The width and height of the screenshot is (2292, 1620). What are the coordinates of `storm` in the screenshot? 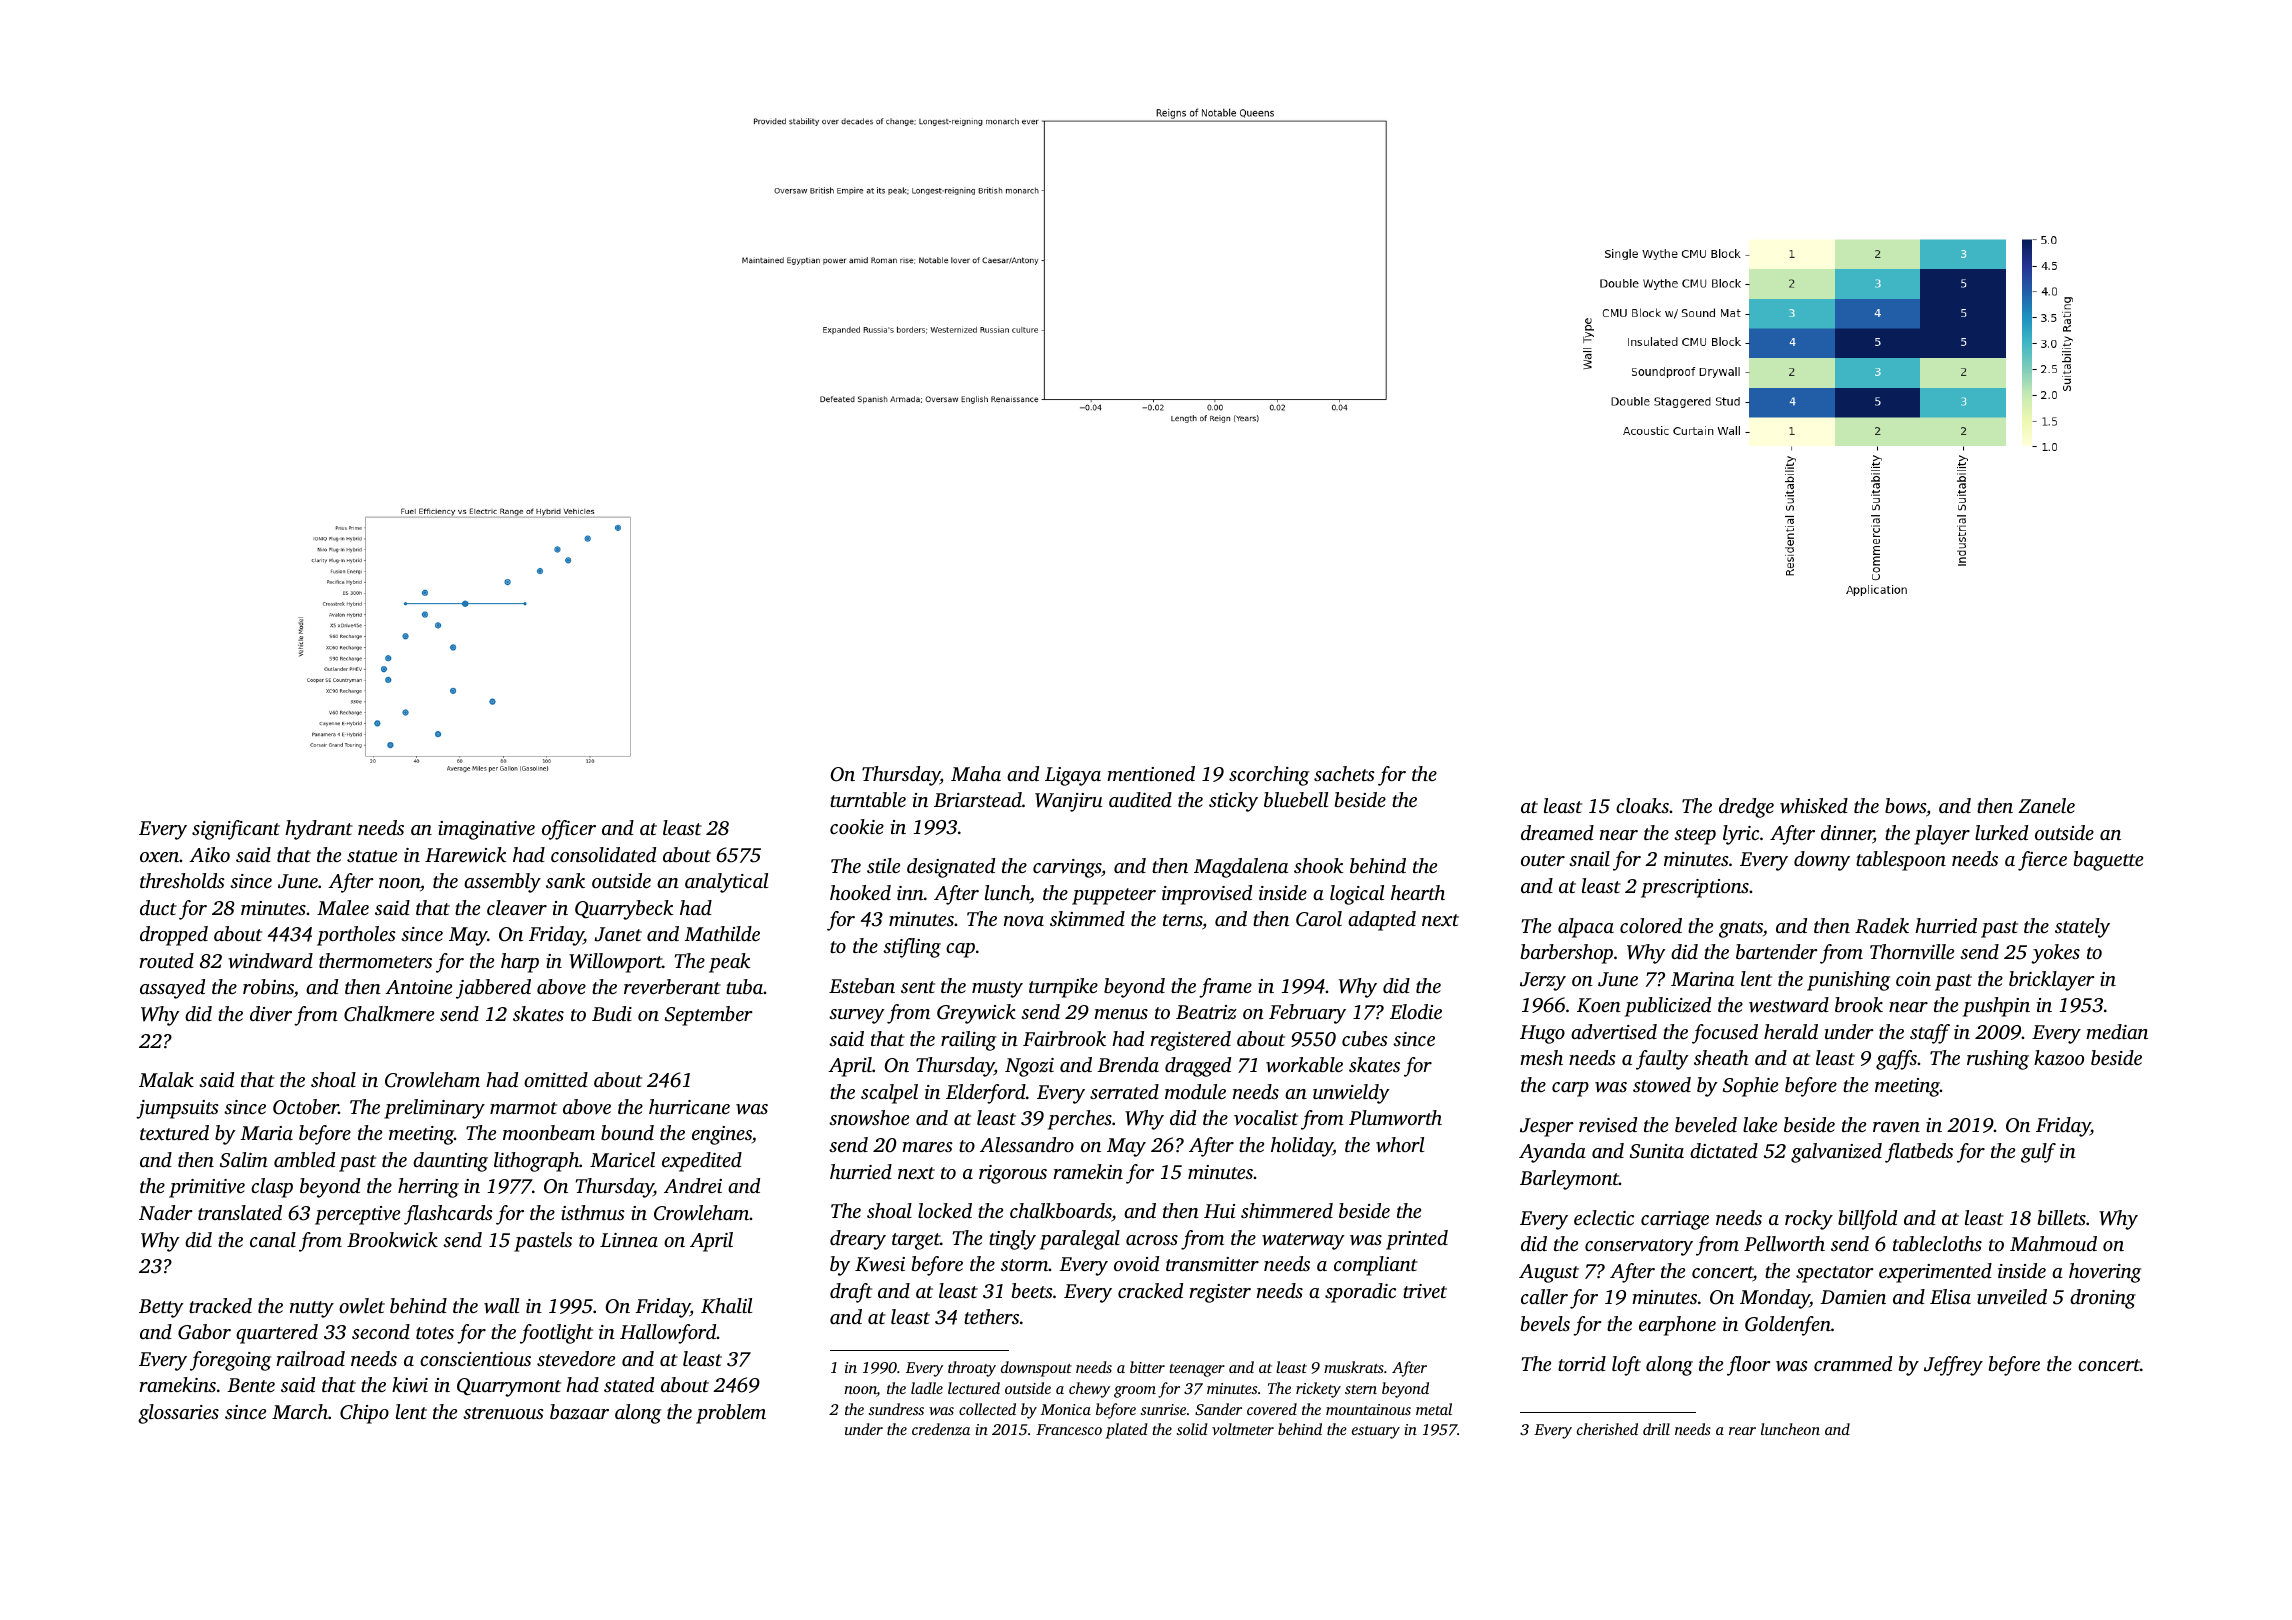 It's located at (1025, 1265).
